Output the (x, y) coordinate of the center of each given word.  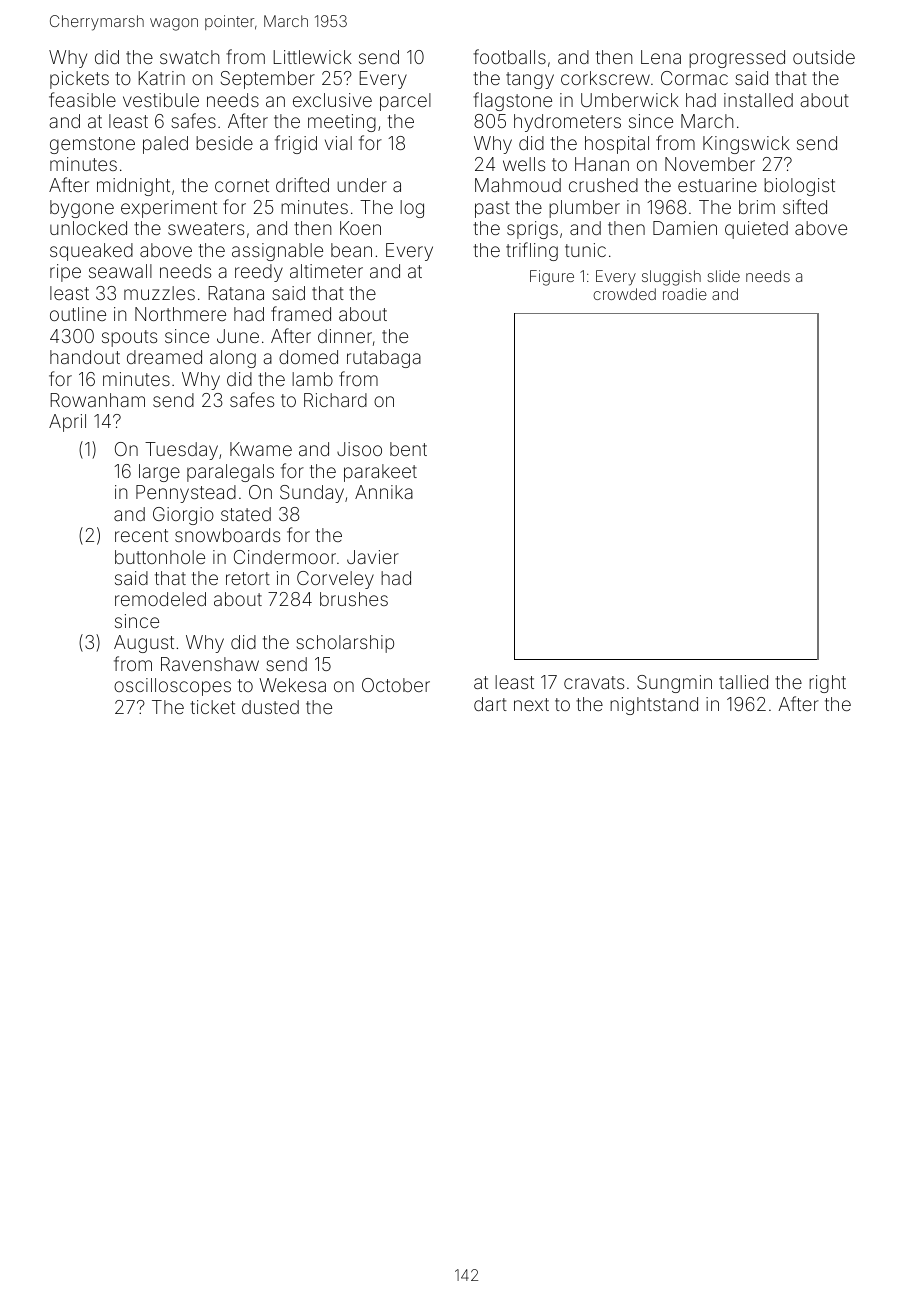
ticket (212, 707)
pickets (79, 80)
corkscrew (605, 78)
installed (758, 100)
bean (351, 250)
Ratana (236, 293)
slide (723, 276)
